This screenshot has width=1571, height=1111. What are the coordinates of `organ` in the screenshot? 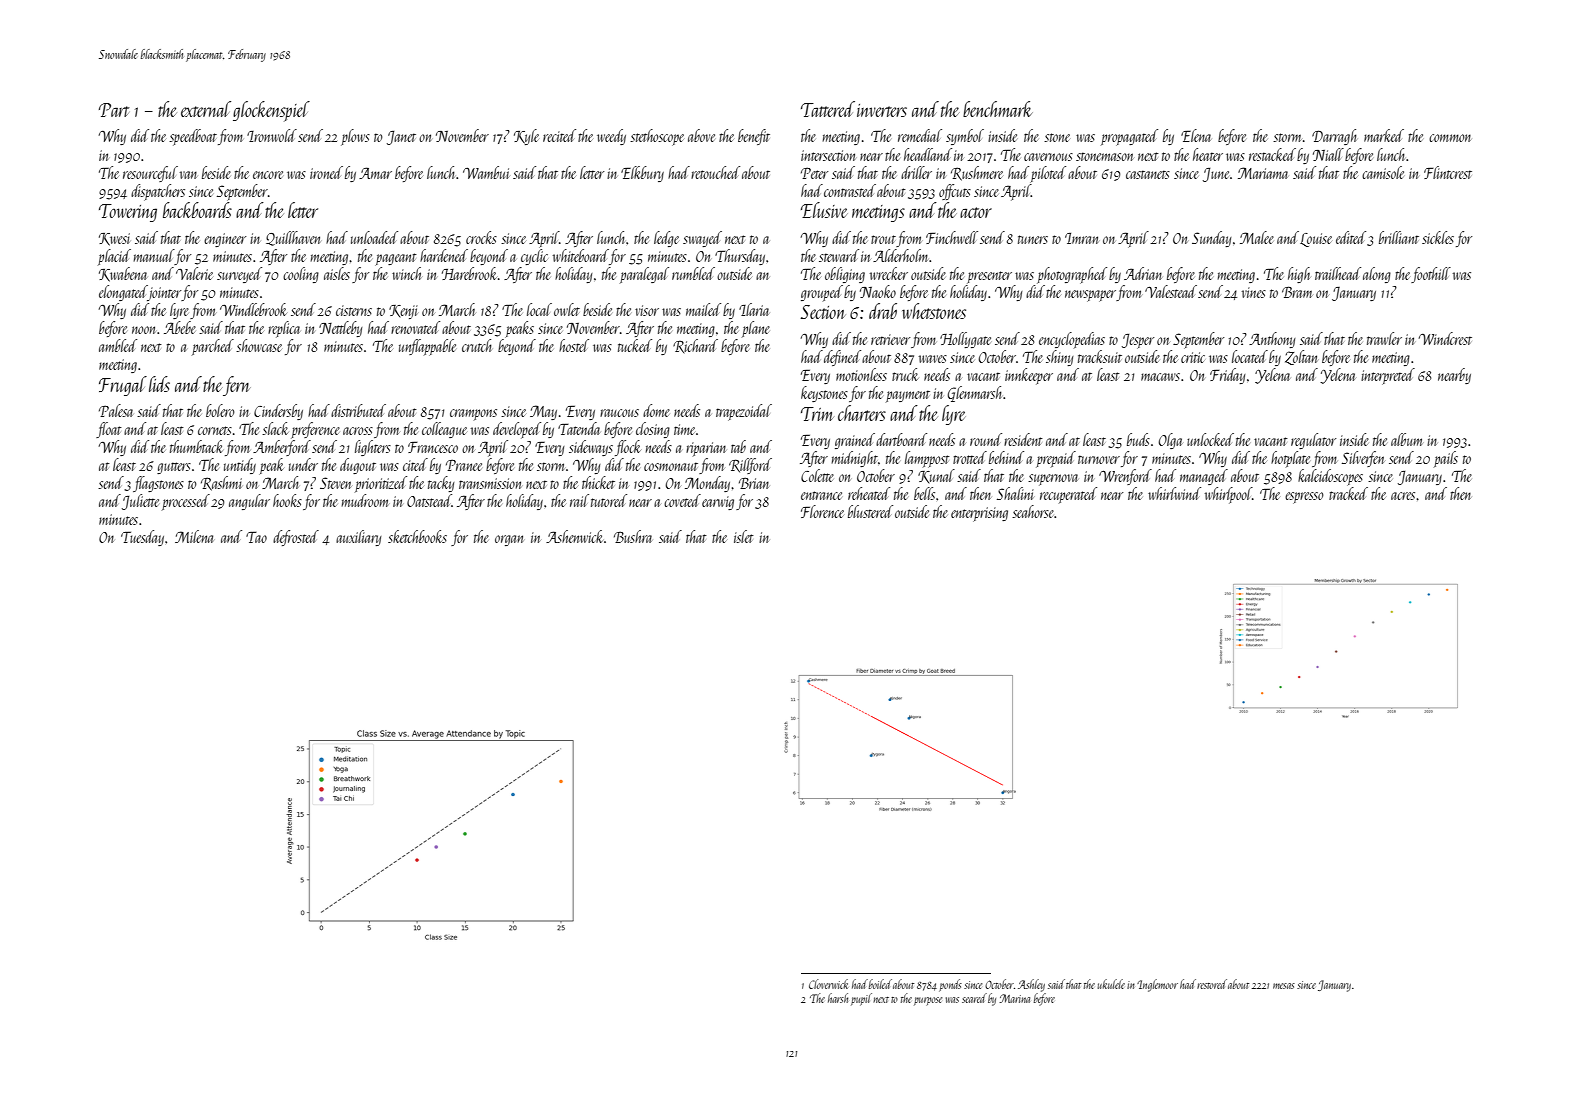 It's located at (509, 540).
